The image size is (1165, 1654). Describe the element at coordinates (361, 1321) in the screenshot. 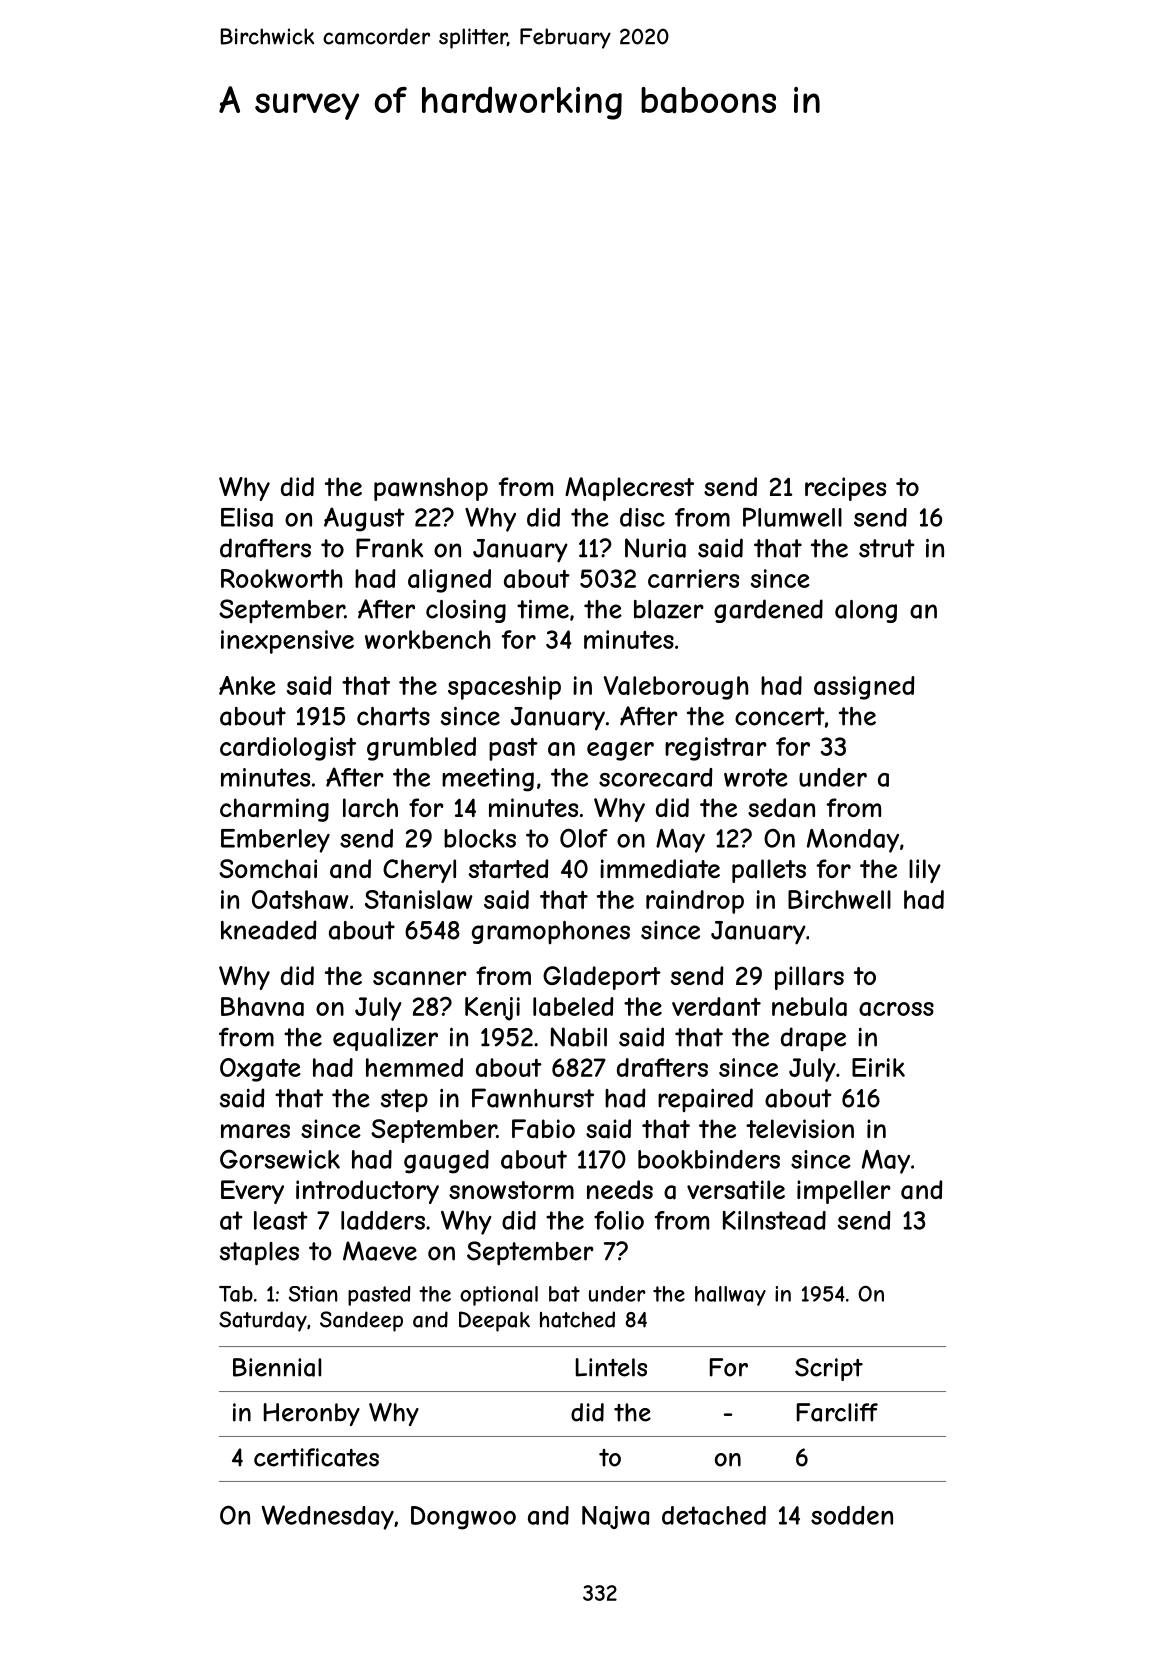

I see `Sandeep` at that location.
